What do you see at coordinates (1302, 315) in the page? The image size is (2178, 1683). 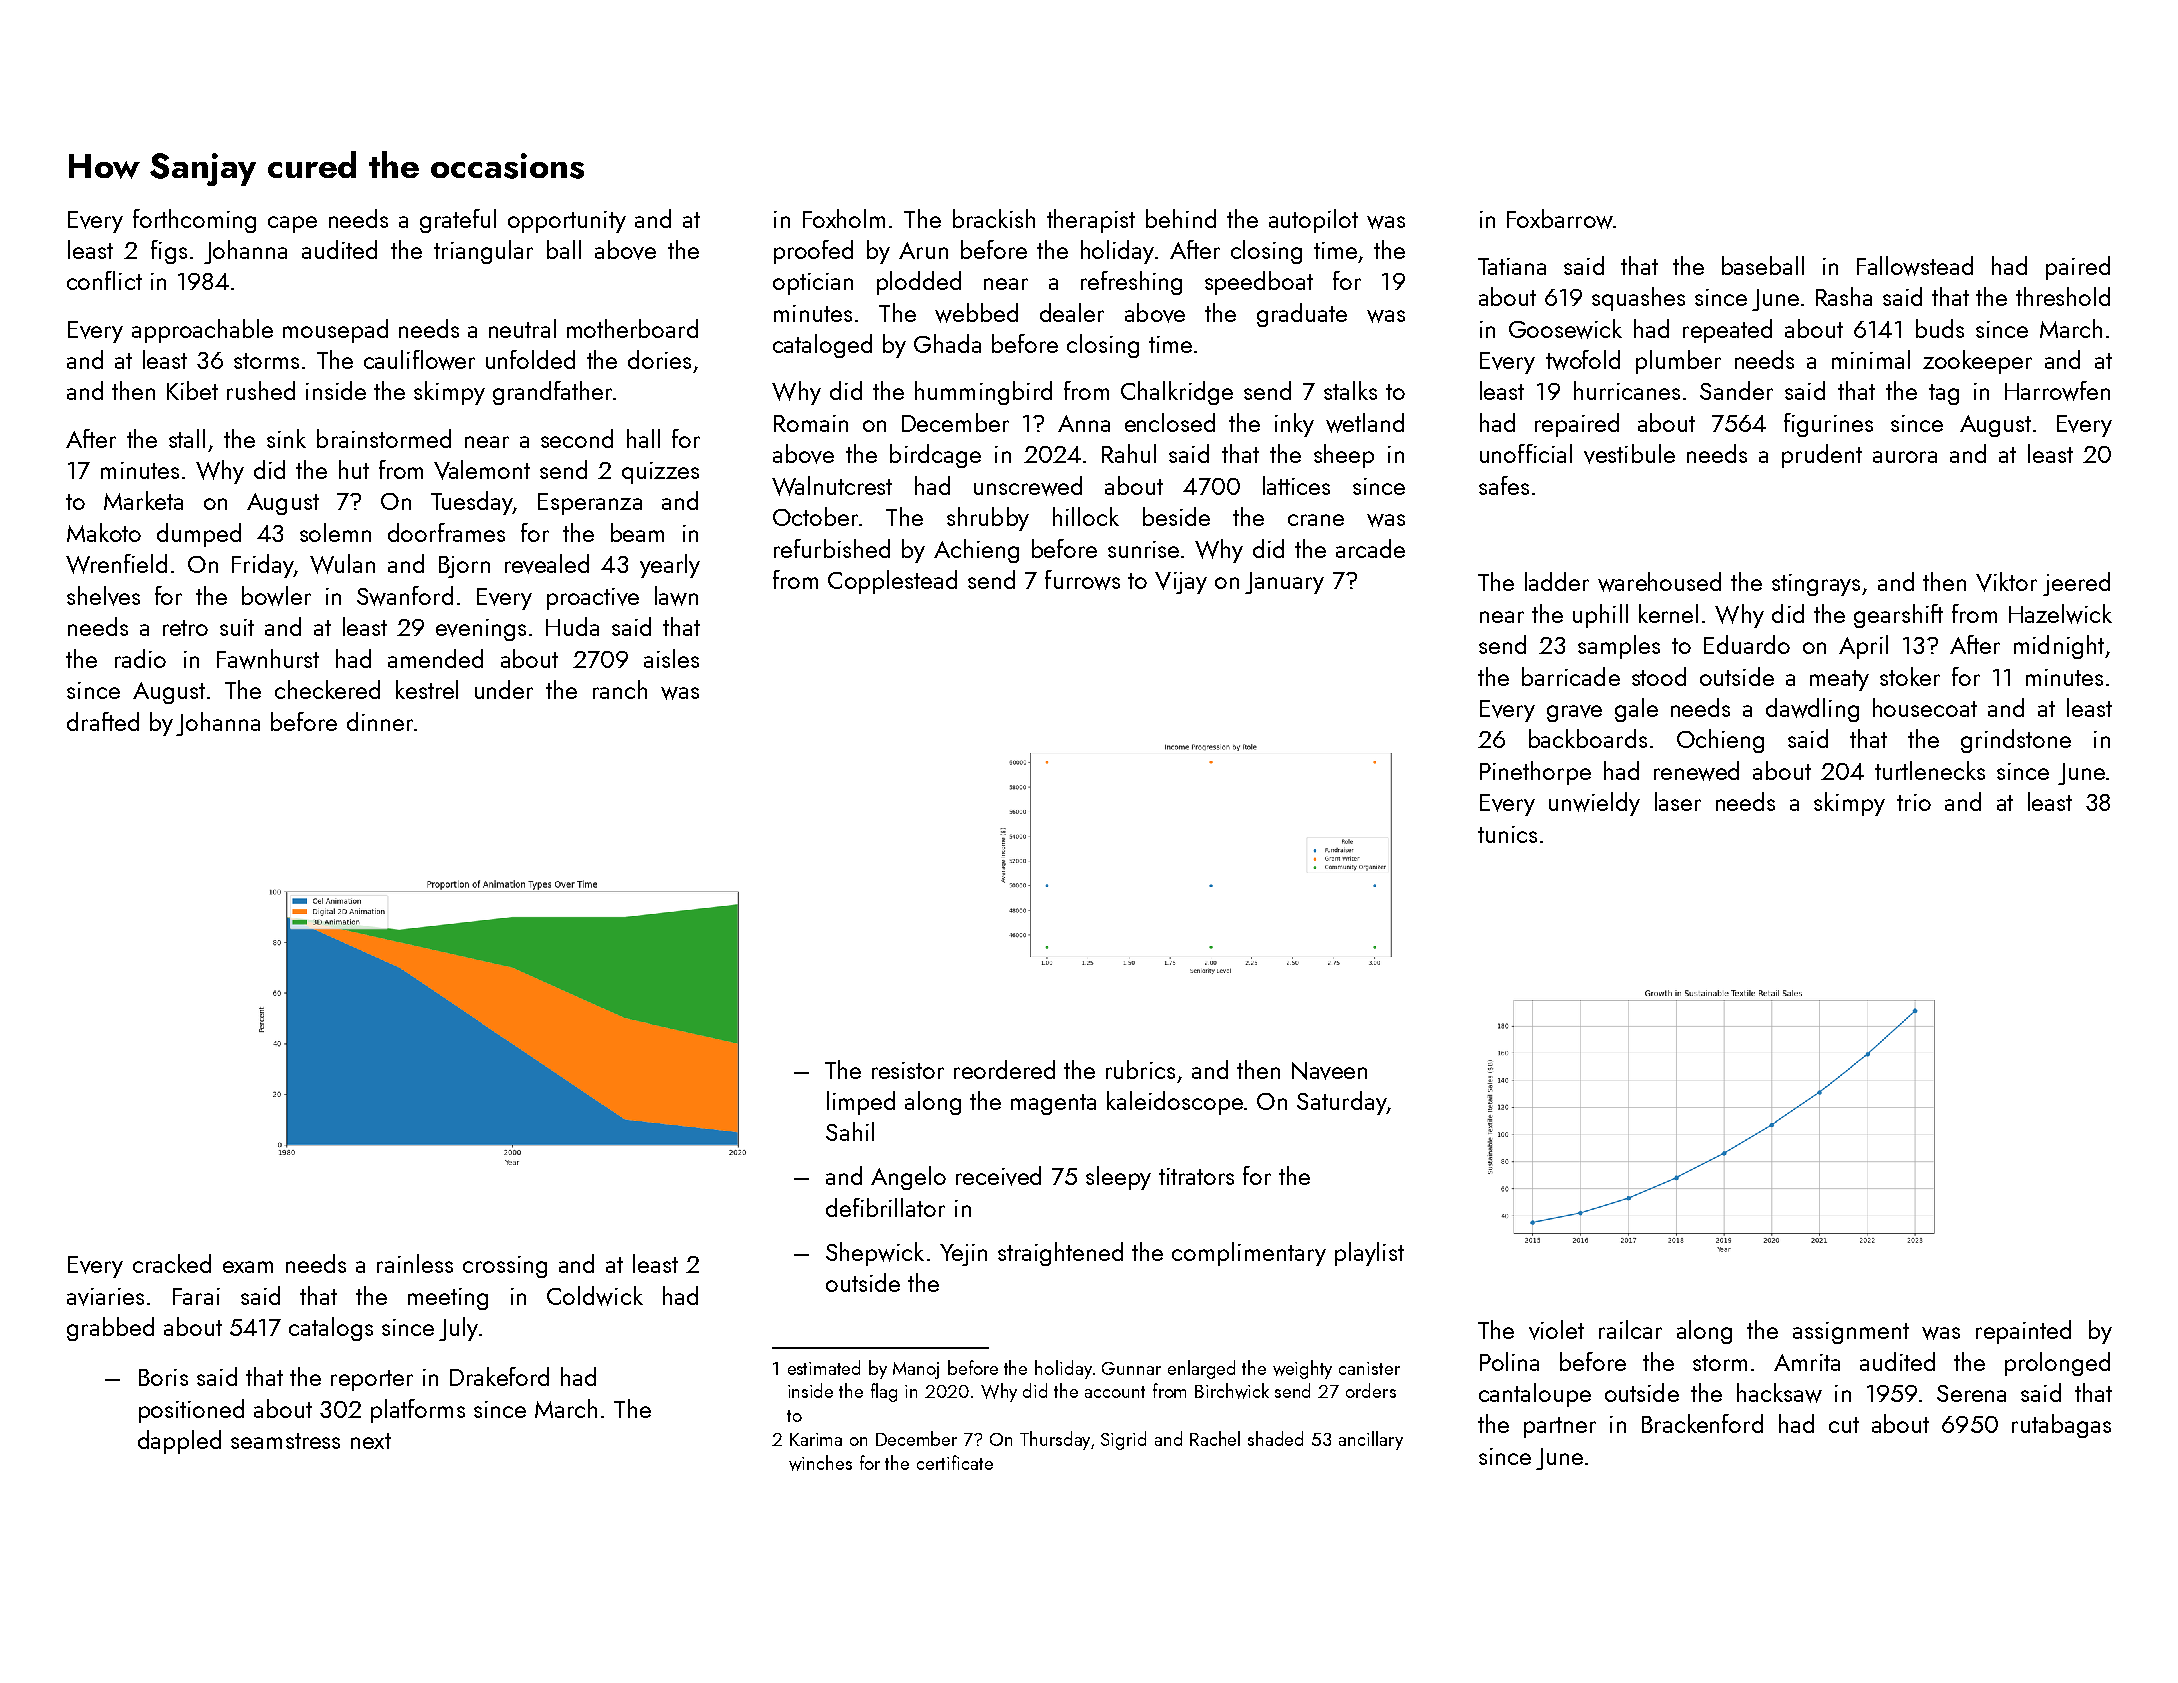 I see `graduate` at bounding box center [1302, 315].
